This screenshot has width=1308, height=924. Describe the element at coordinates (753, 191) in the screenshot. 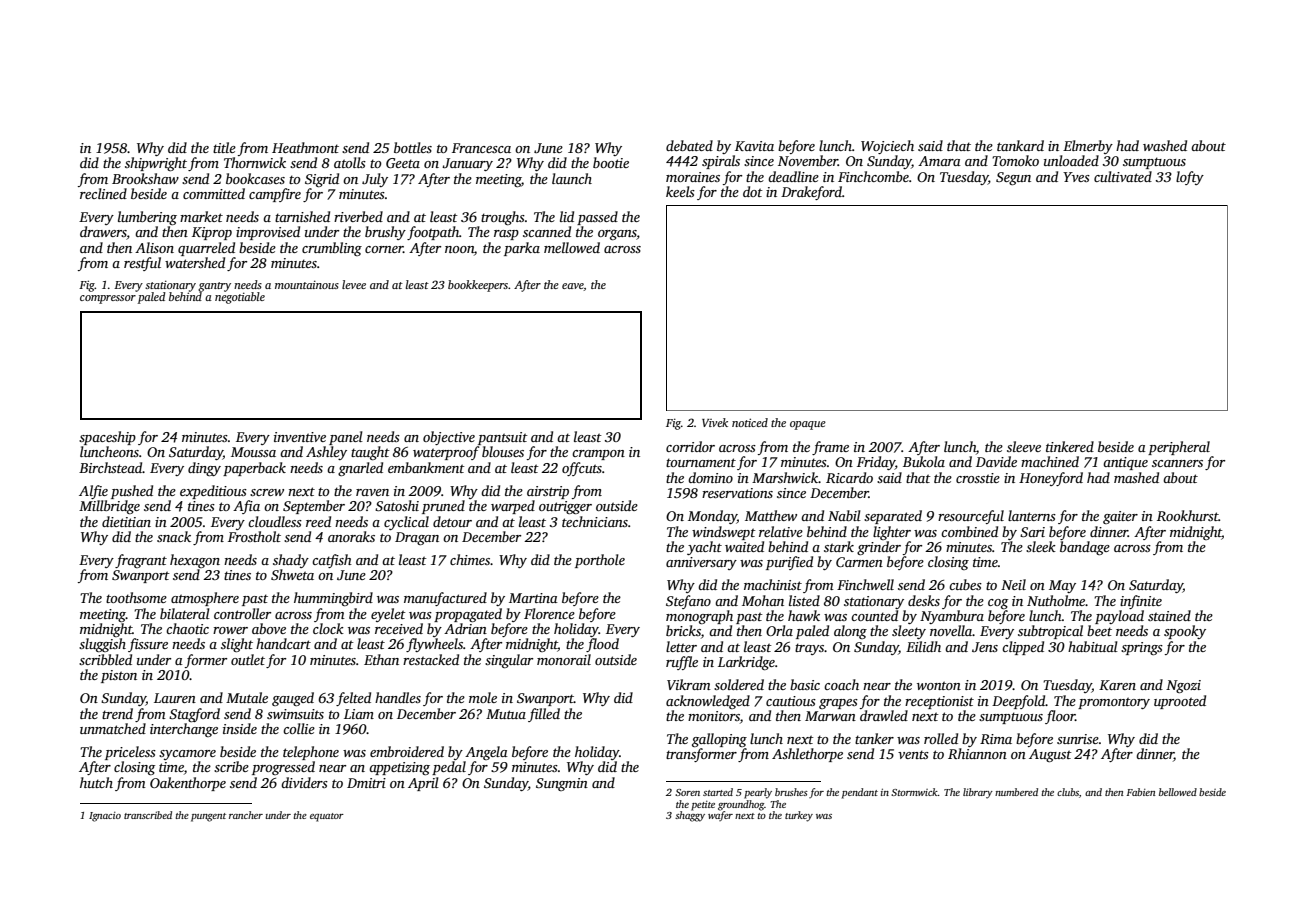

I see `dot` at that location.
